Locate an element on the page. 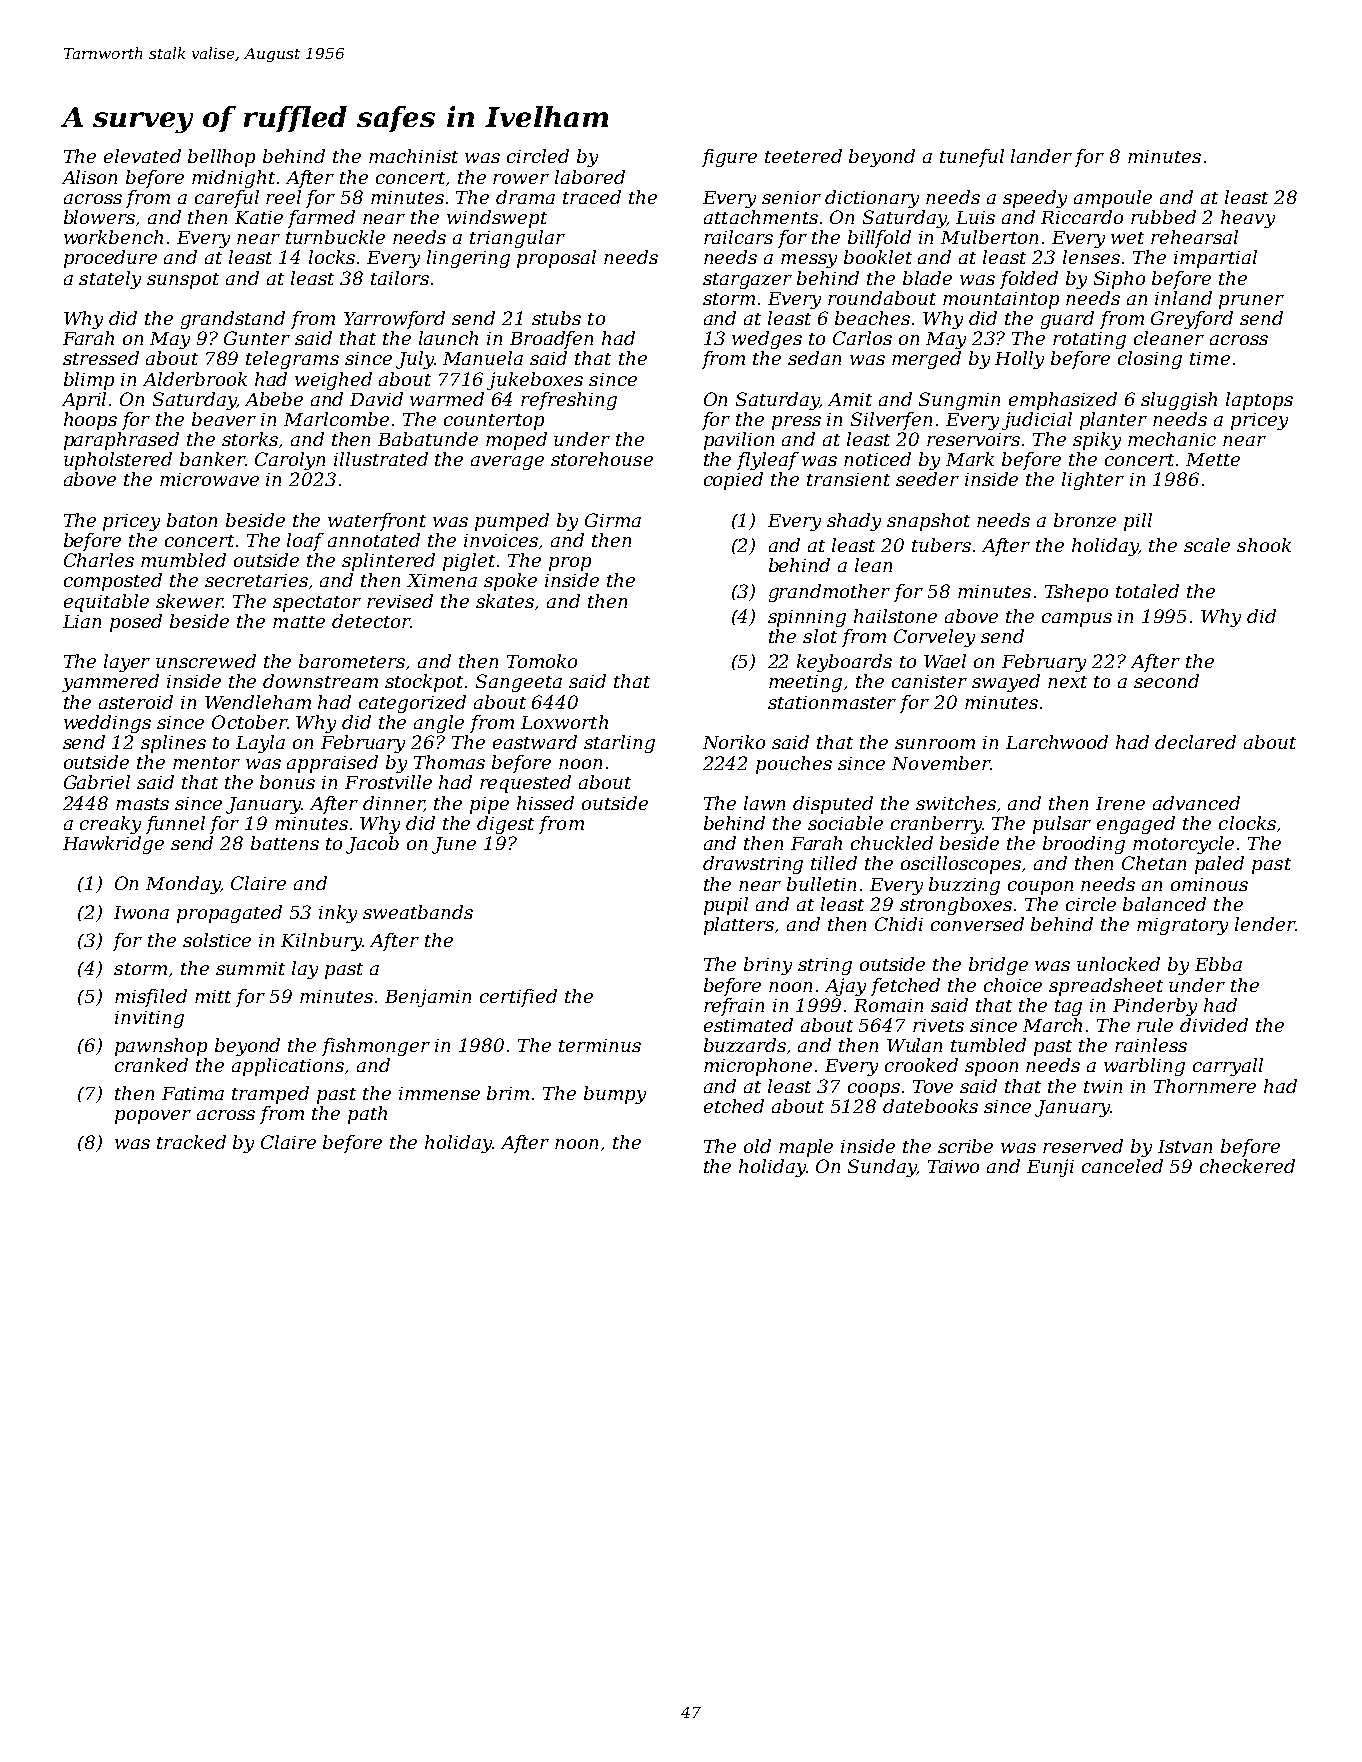  bellhop is located at coordinates (221, 158).
